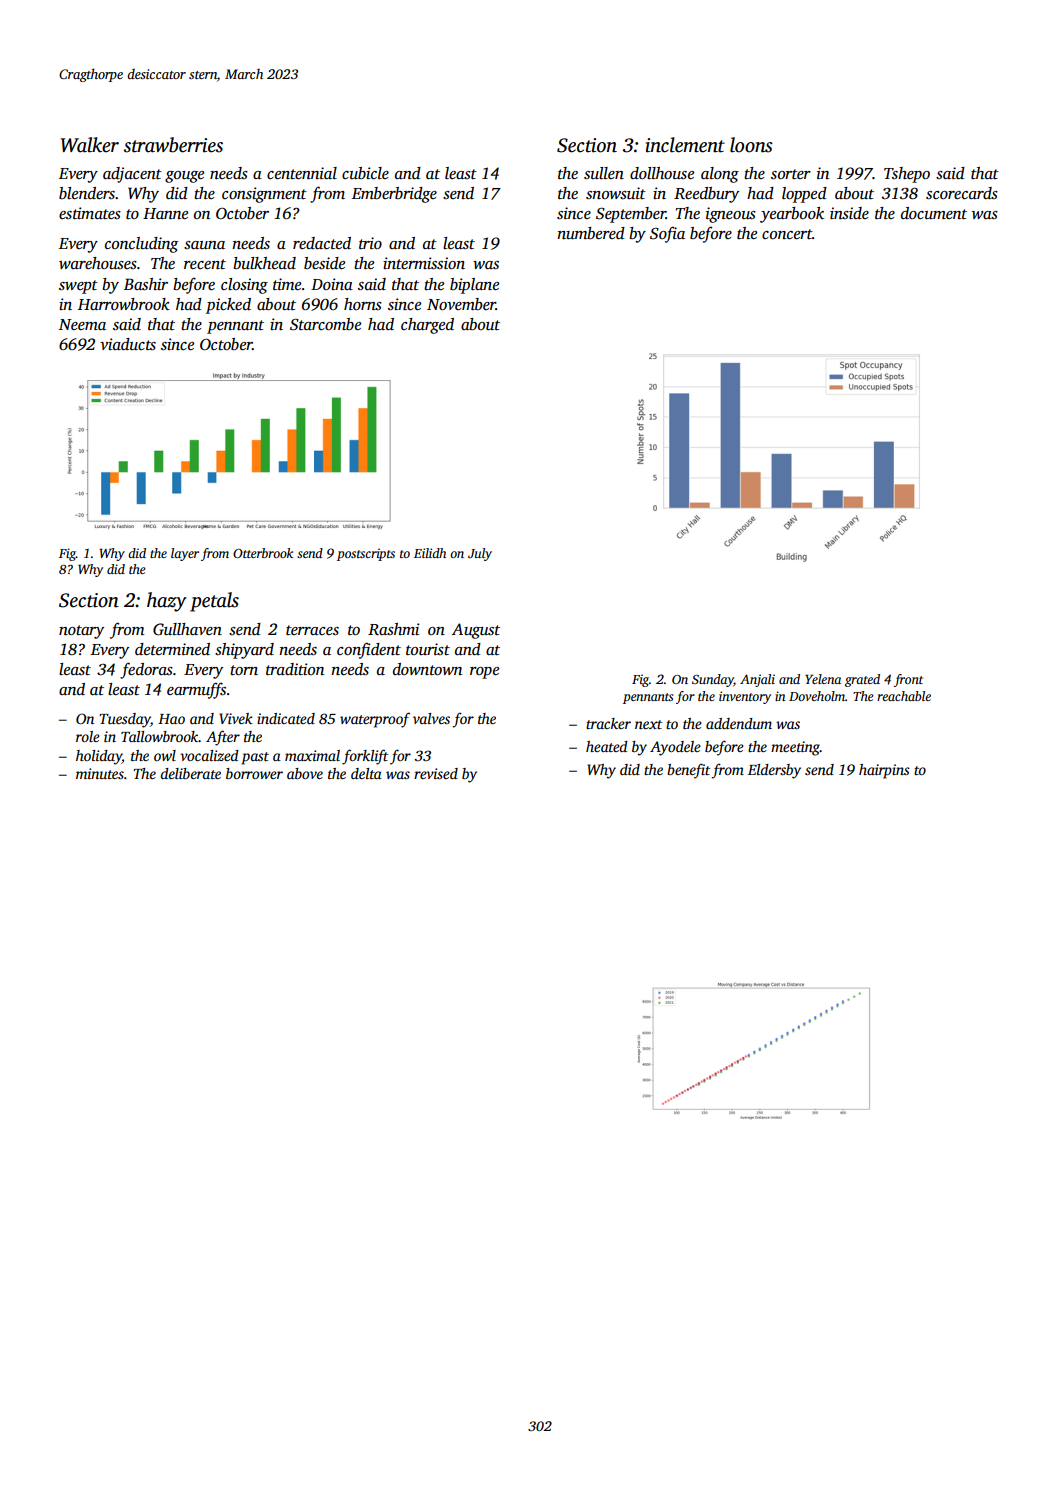  What do you see at coordinates (81, 632) in the screenshot?
I see `notary` at bounding box center [81, 632].
